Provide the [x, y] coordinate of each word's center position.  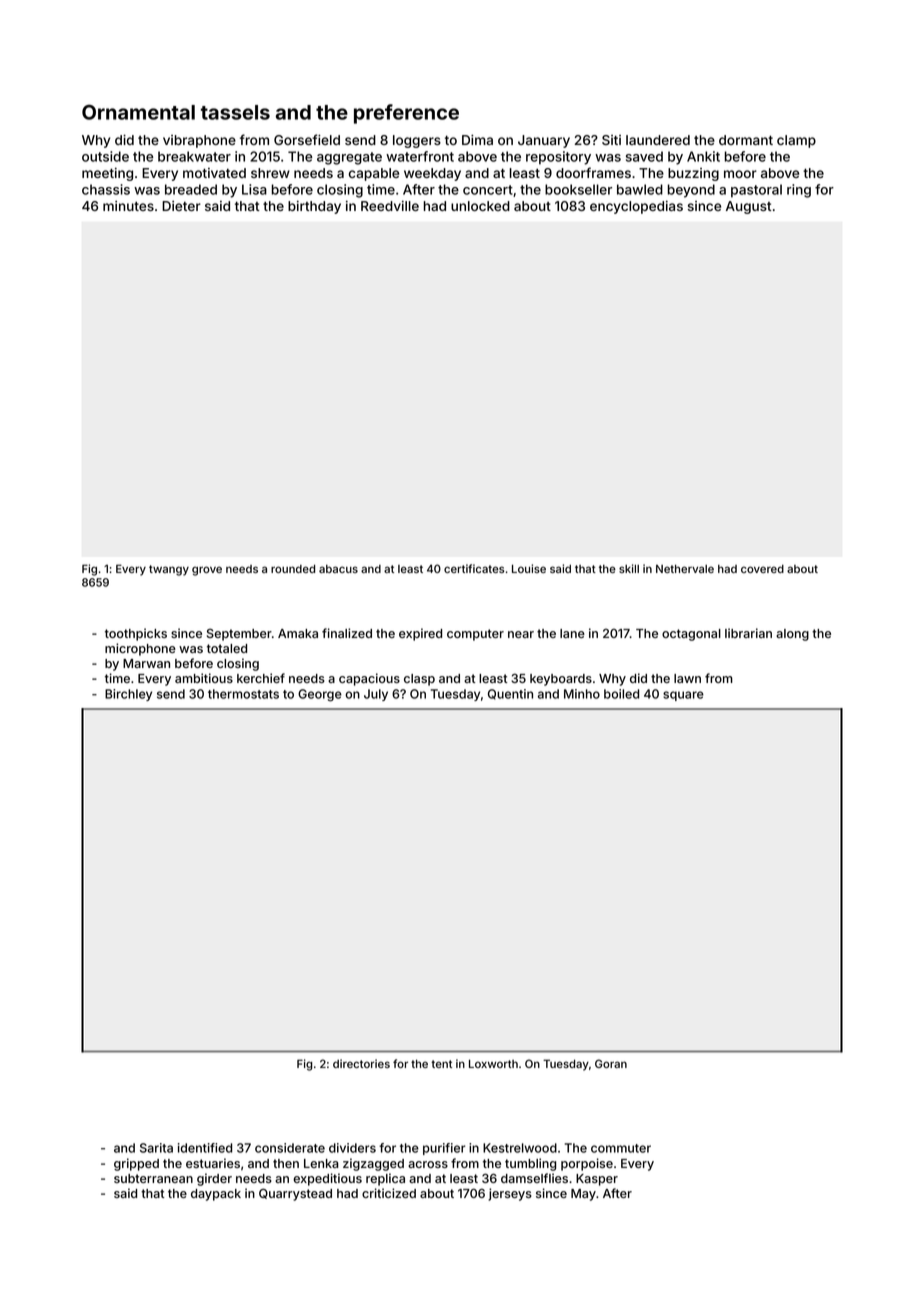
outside [105, 156]
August [748, 207]
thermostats [243, 694]
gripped [136, 1164]
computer [475, 635]
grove [207, 571]
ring [799, 191]
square [683, 696]
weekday [432, 174]
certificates [474, 568]
